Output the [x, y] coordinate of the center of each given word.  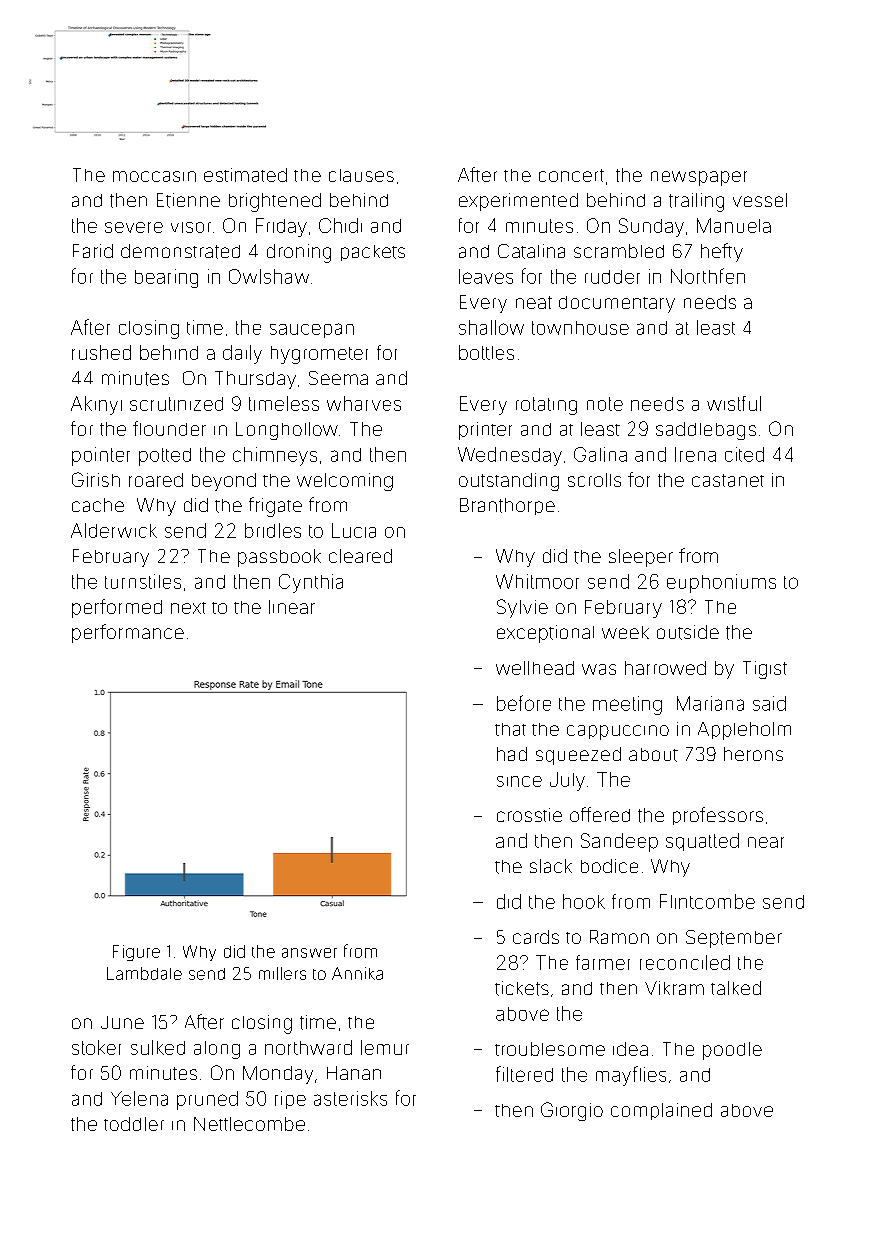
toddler [134, 1124]
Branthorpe [507, 506]
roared [156, 480]
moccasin [154, 176]
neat [534, 302]
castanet [728, 480]
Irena [695, 454]
